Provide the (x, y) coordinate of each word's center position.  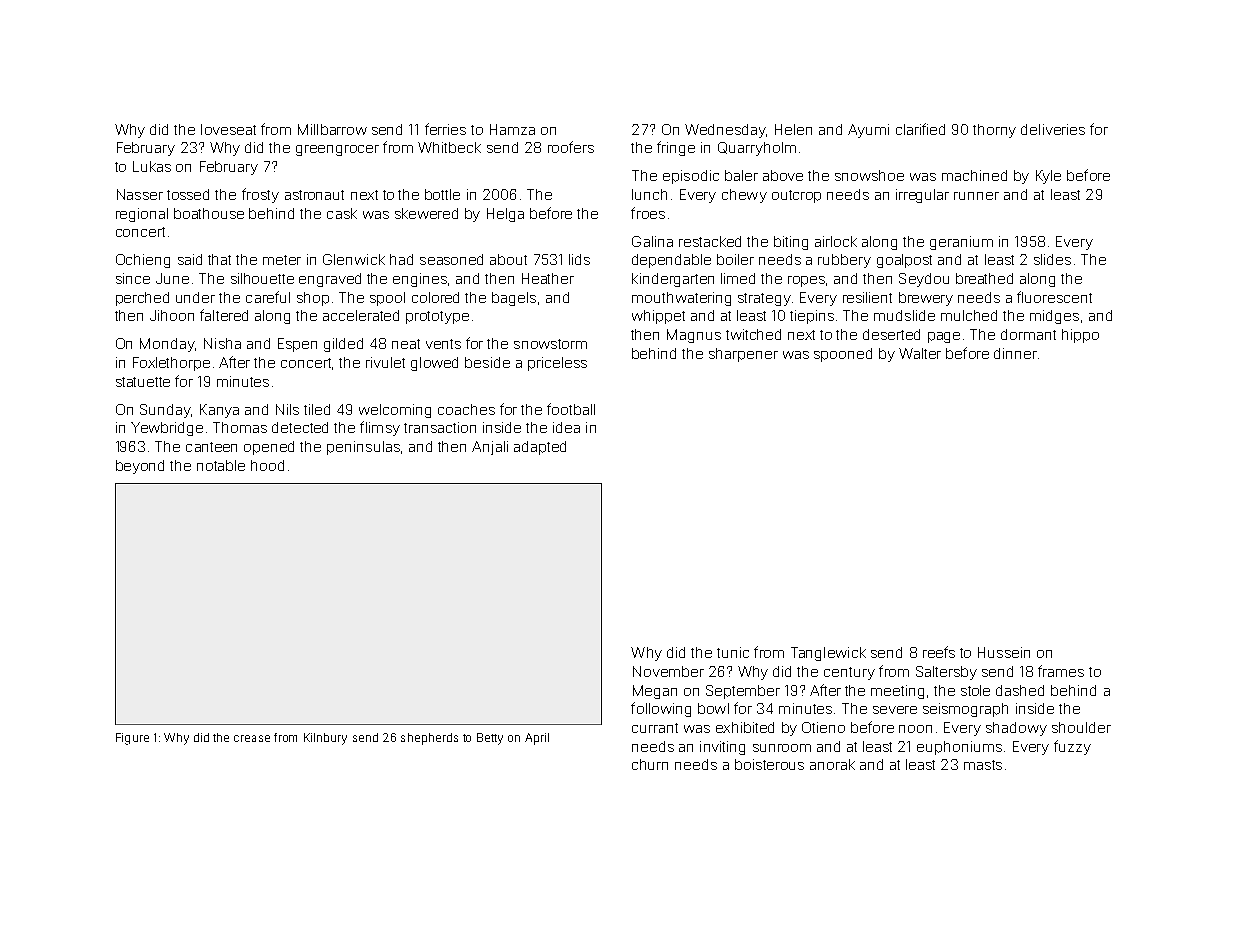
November (668, 671)
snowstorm (550, 344)
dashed (1020, 690)
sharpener (743, 355)
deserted (891, 334)
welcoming (395, 411)
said (190, 259)
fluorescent (1054, 297)
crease (252, 738)
